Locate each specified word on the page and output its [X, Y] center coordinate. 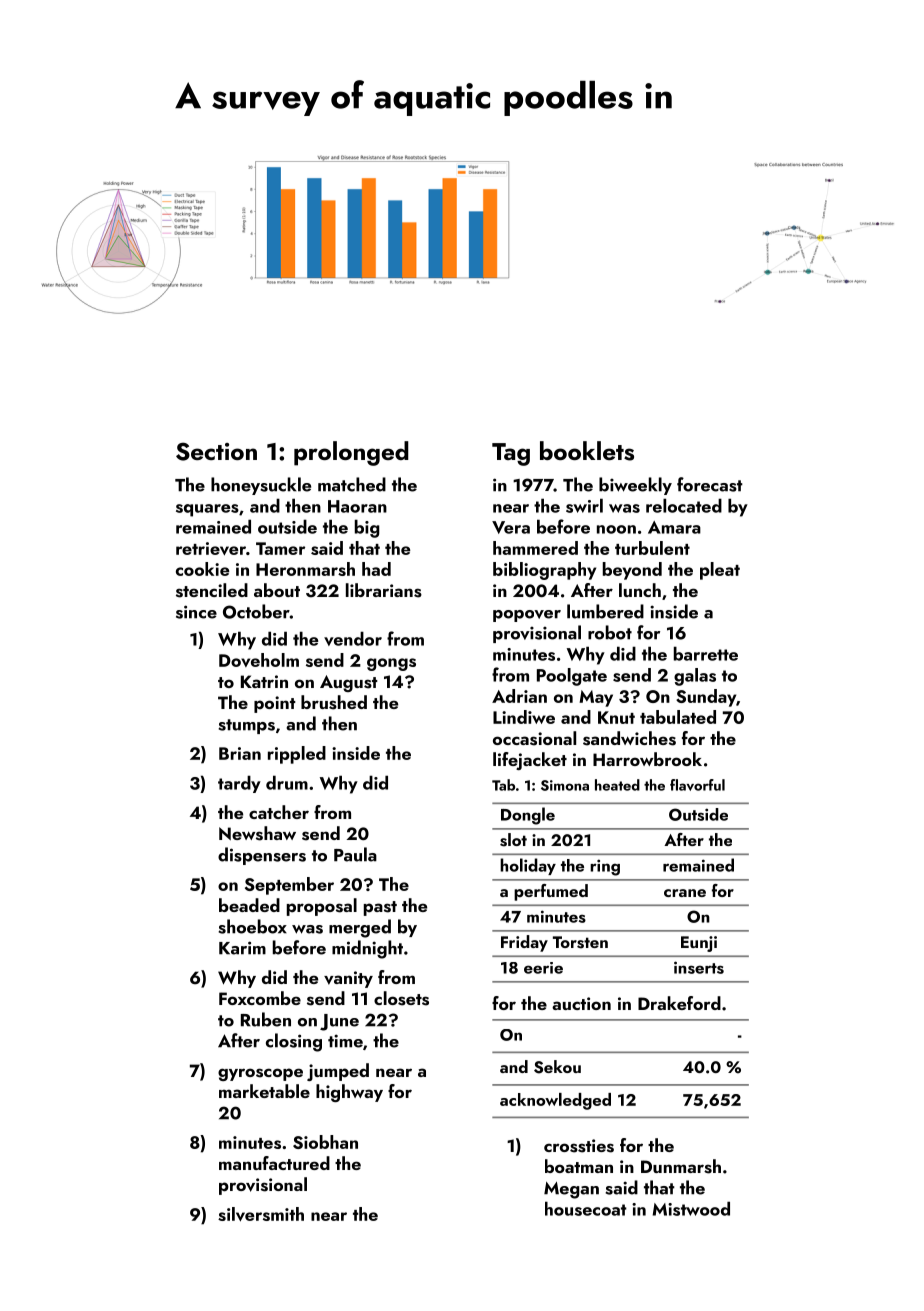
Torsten [580, 942]
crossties [579, 1146]
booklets [587, 451]
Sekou [557, 1067]
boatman [579, 1166]
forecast [710, 484]
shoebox [252, 926]
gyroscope [260, 1074]
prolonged [351, 453]
